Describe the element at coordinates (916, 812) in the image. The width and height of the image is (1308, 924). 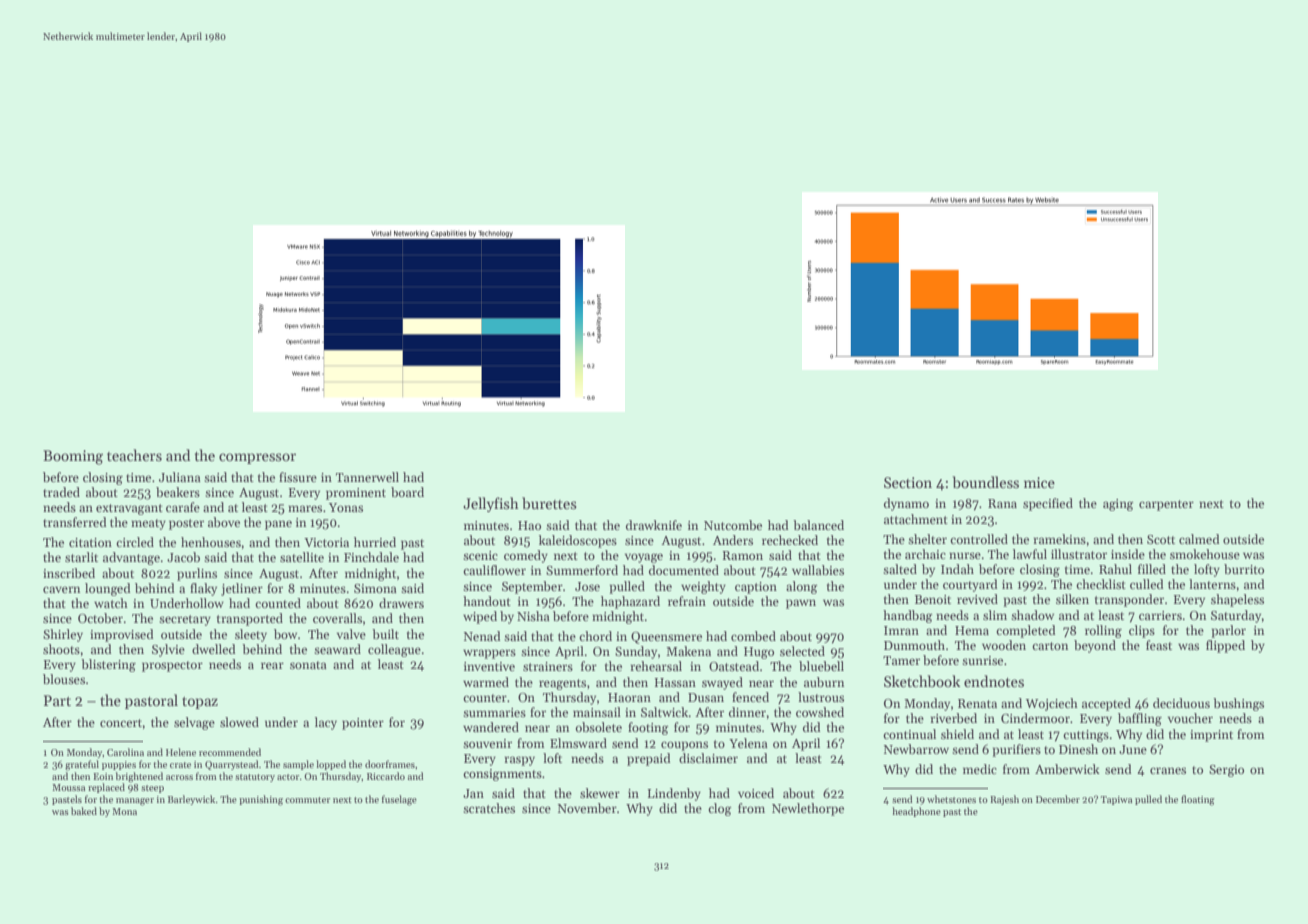
I see `headphone` at that location.
